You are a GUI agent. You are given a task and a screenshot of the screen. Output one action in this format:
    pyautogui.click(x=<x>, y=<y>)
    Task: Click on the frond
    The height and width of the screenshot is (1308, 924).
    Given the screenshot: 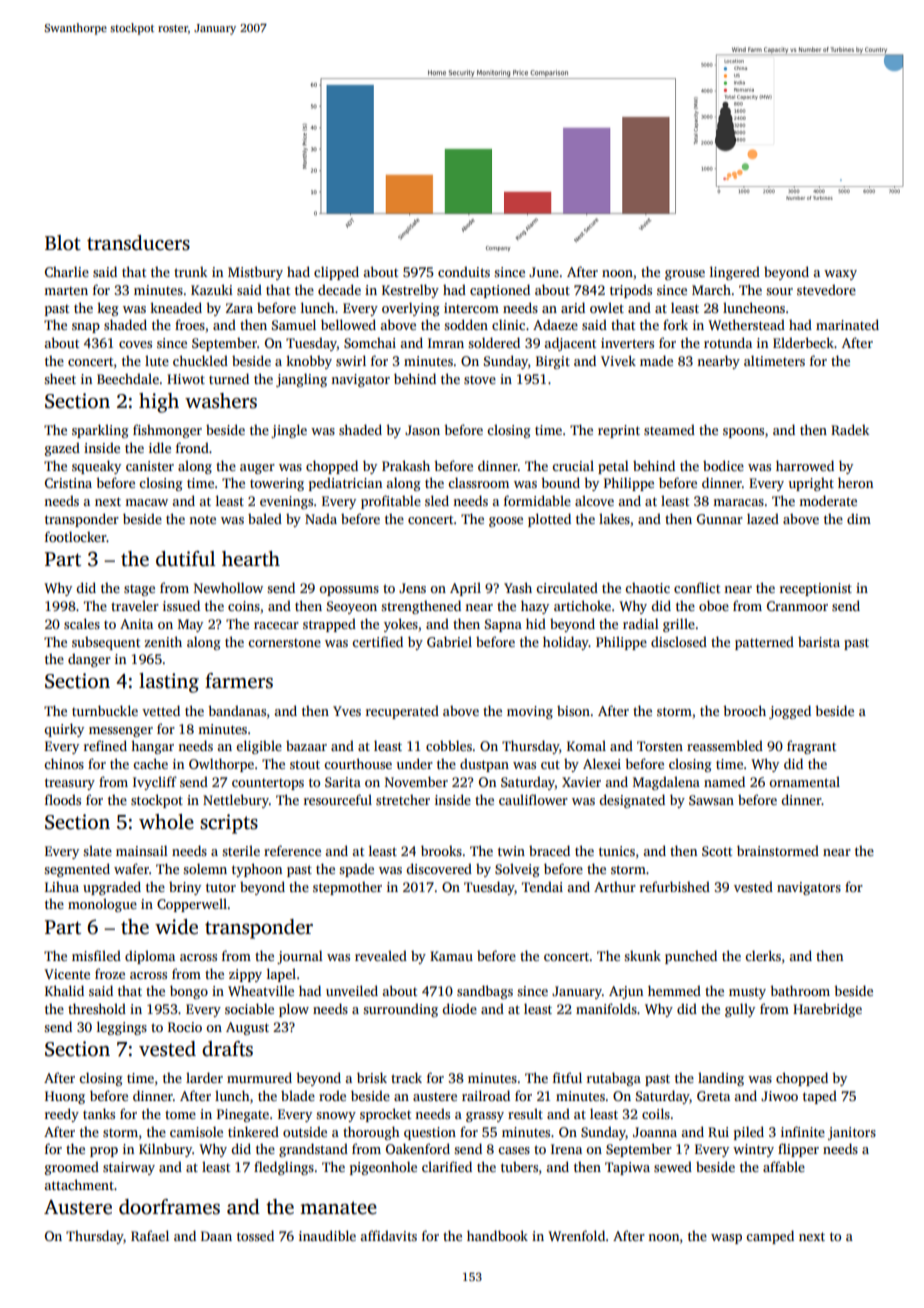 What is the action you would take?
    pyautogui.click(x=192, y=447)
